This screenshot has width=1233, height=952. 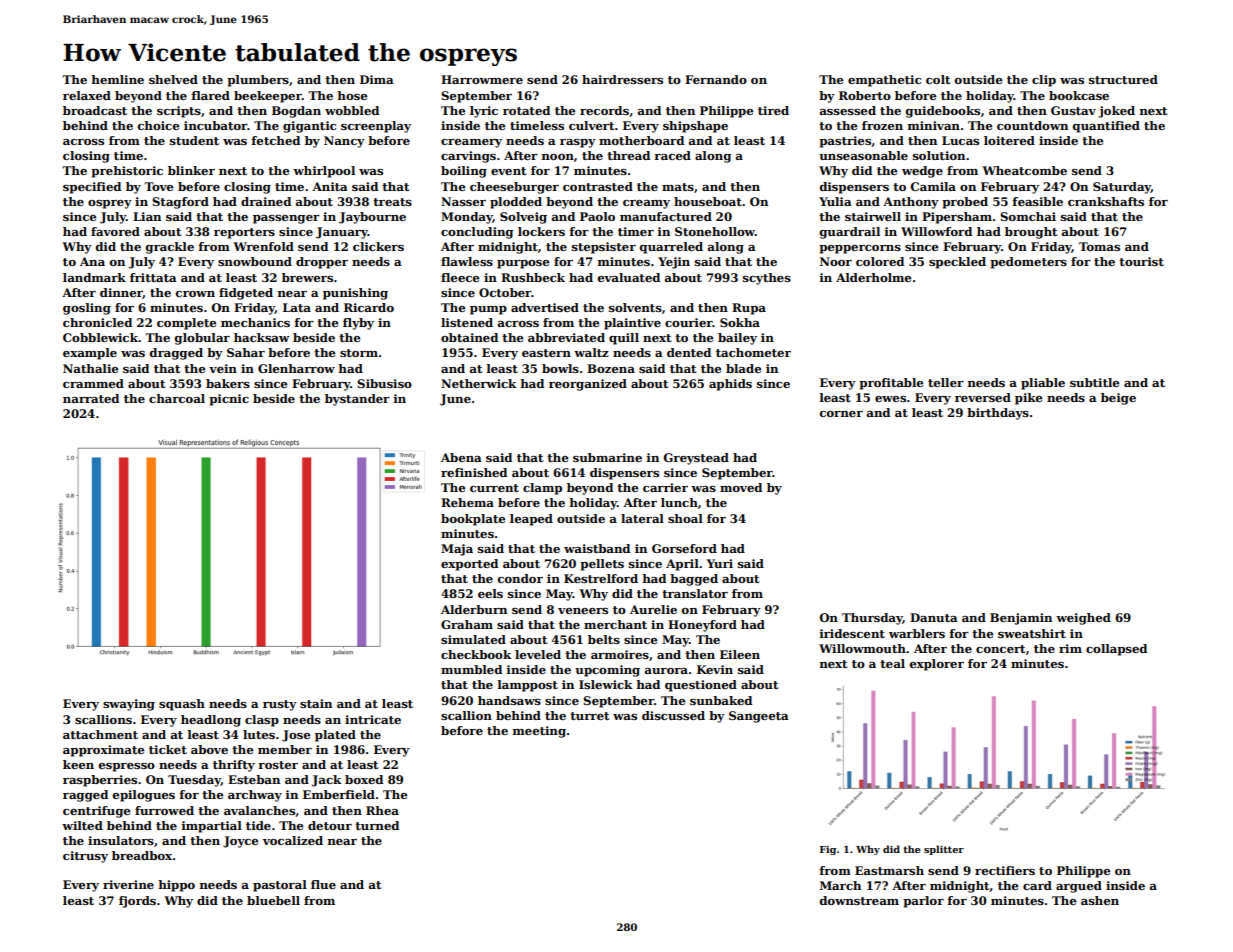 What do you see at coordinates (1106, 201) in the screenshot?
I see `crankshafts` at bounding box center [1106, 201].
